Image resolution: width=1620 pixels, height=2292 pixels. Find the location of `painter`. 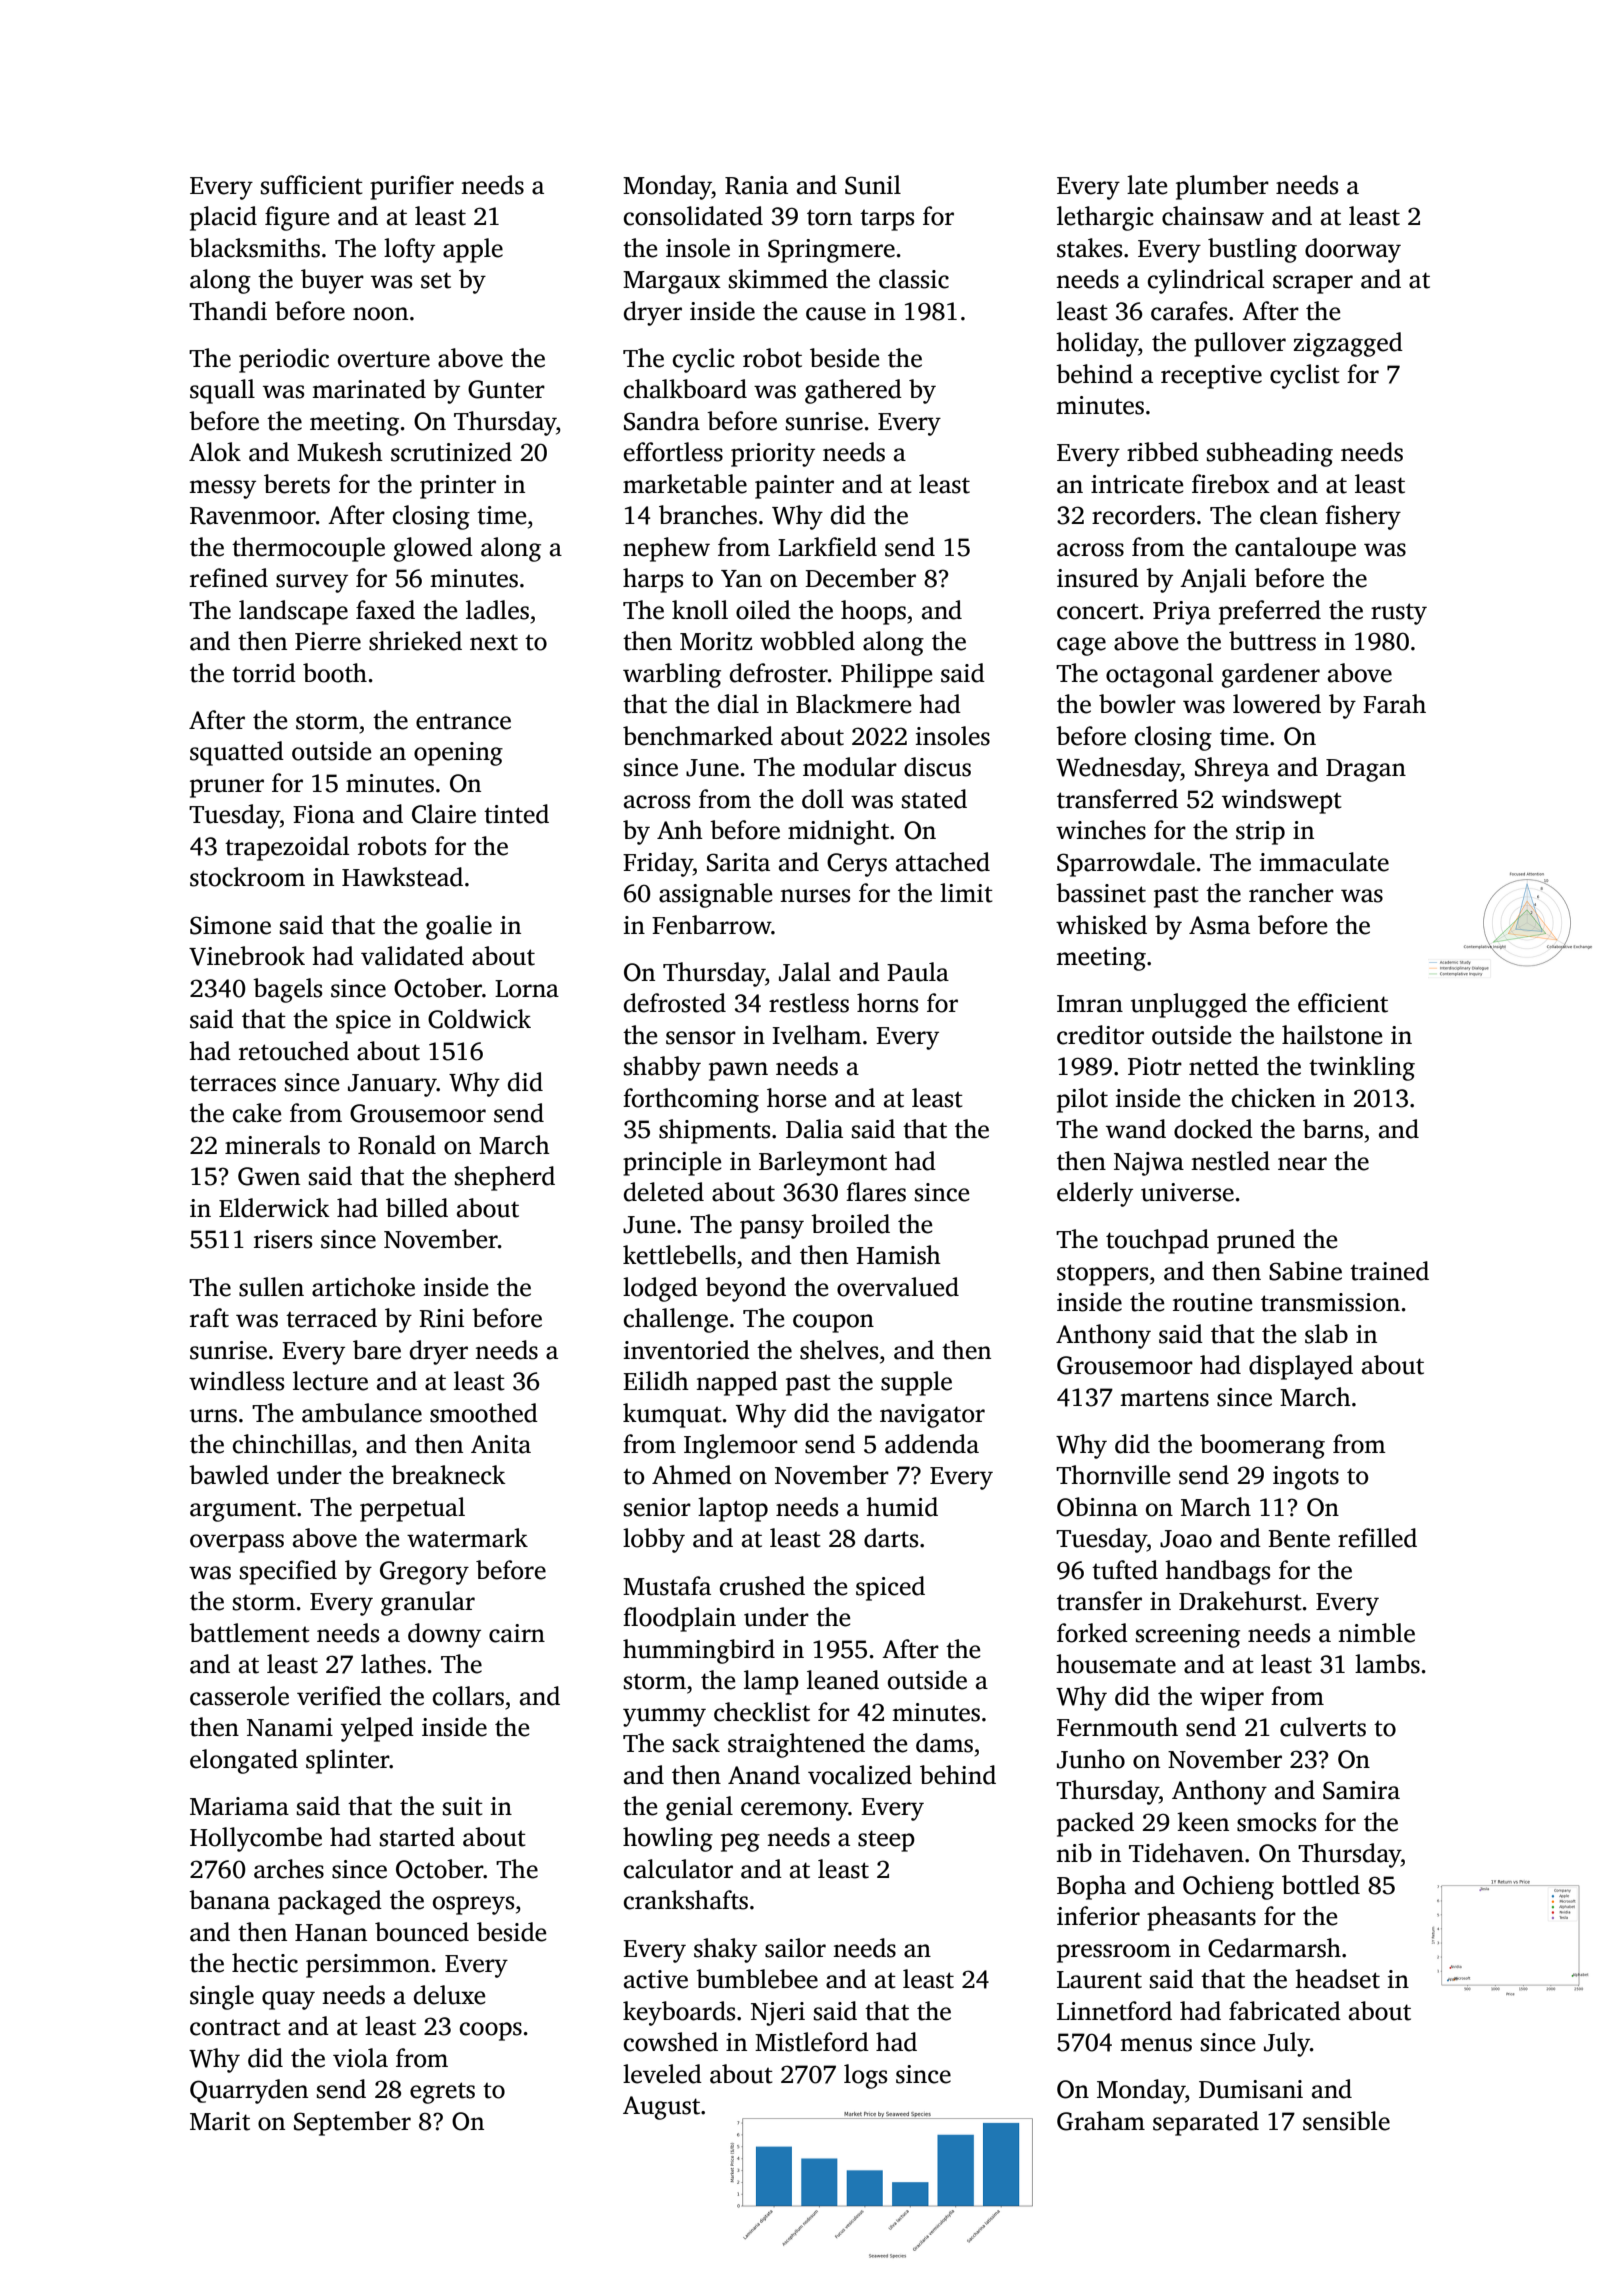

painter is located at coordinates (794, 487).
